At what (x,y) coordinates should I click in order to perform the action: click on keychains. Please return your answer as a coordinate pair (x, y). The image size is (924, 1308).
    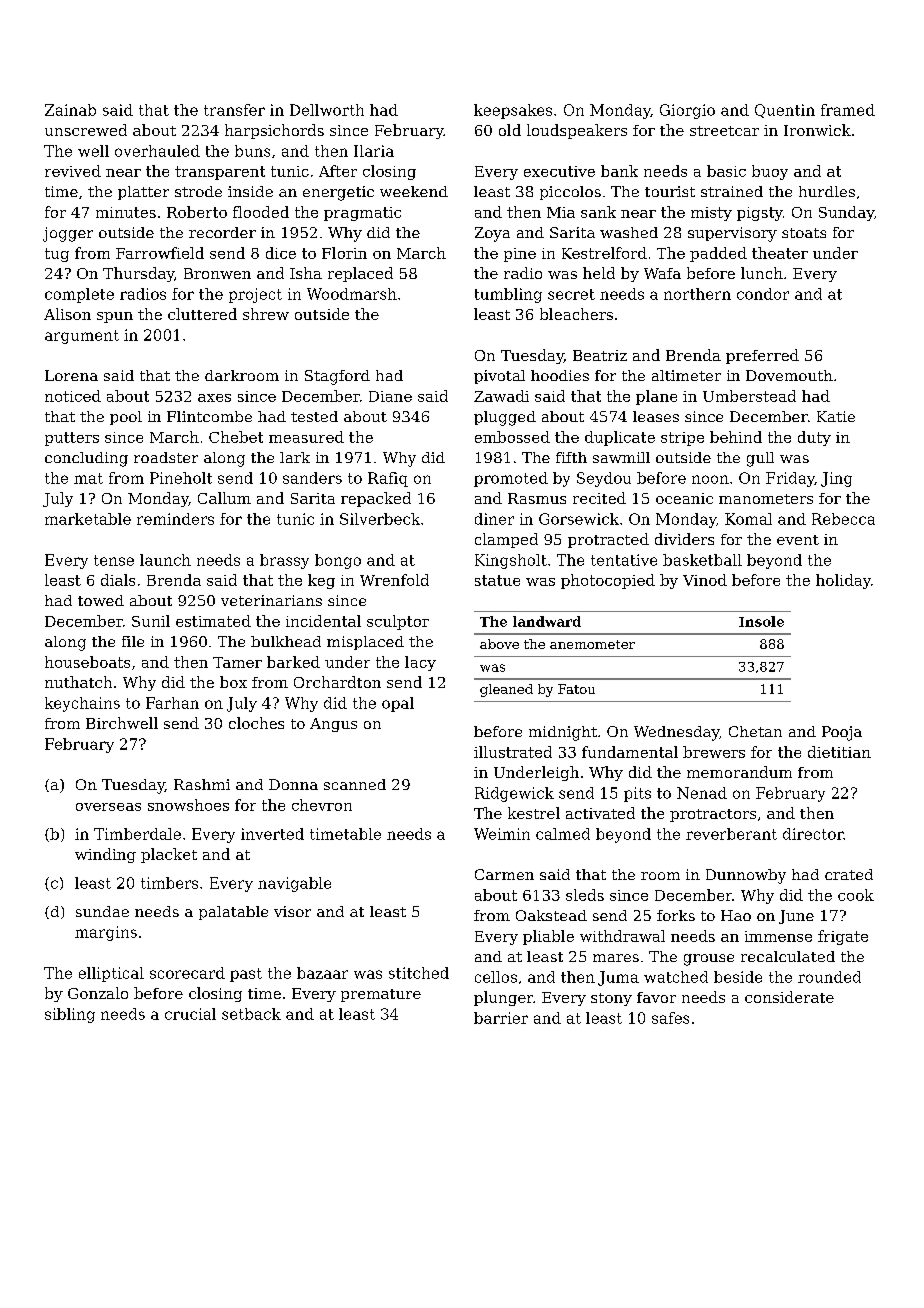
    Looking at the image, I should click on (82, 704).
